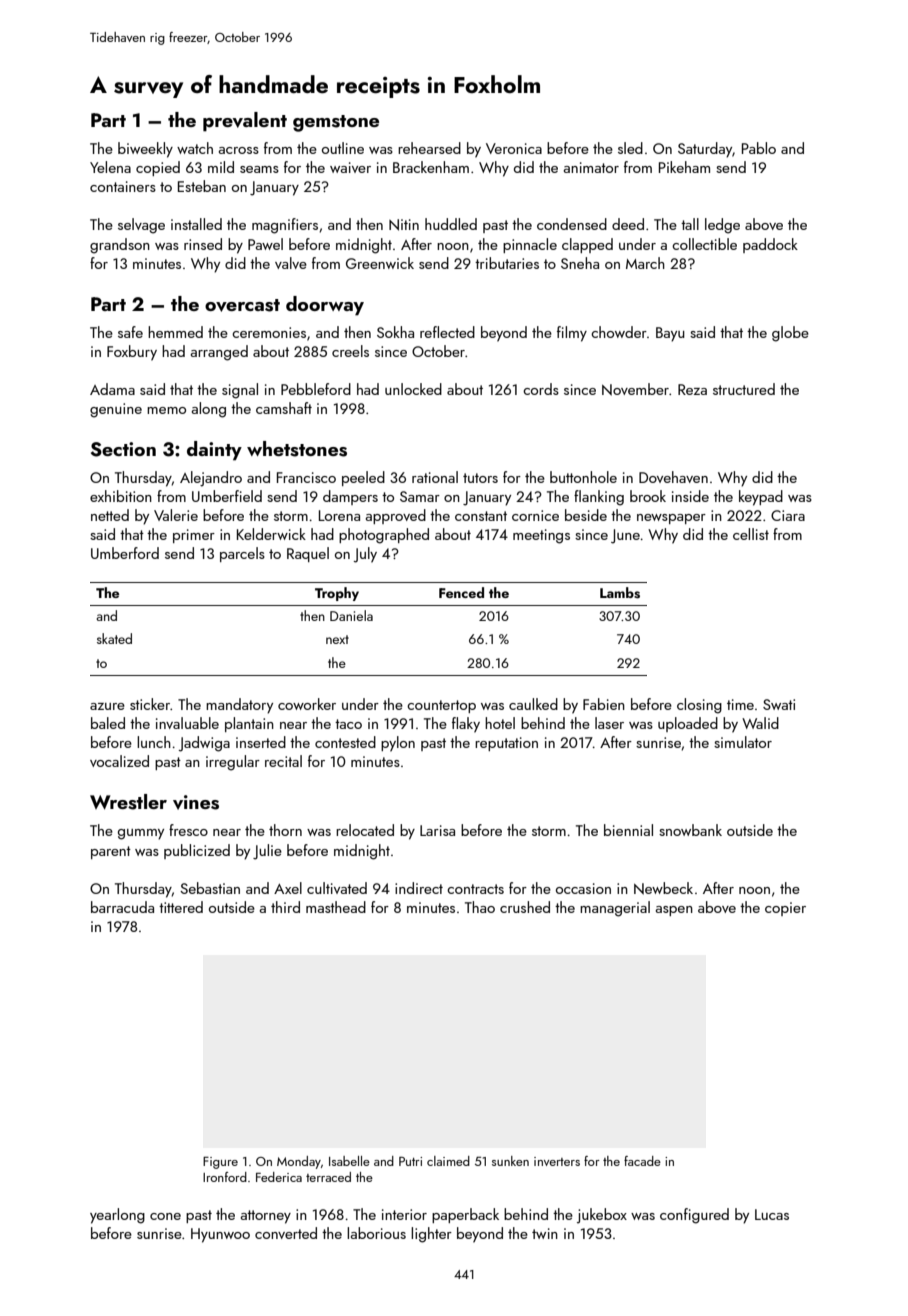 This document has width=908, height=1316. What do you see at coordinates (480, 478) in the document?
I see `tutors` at bounding box center [480, 478].
